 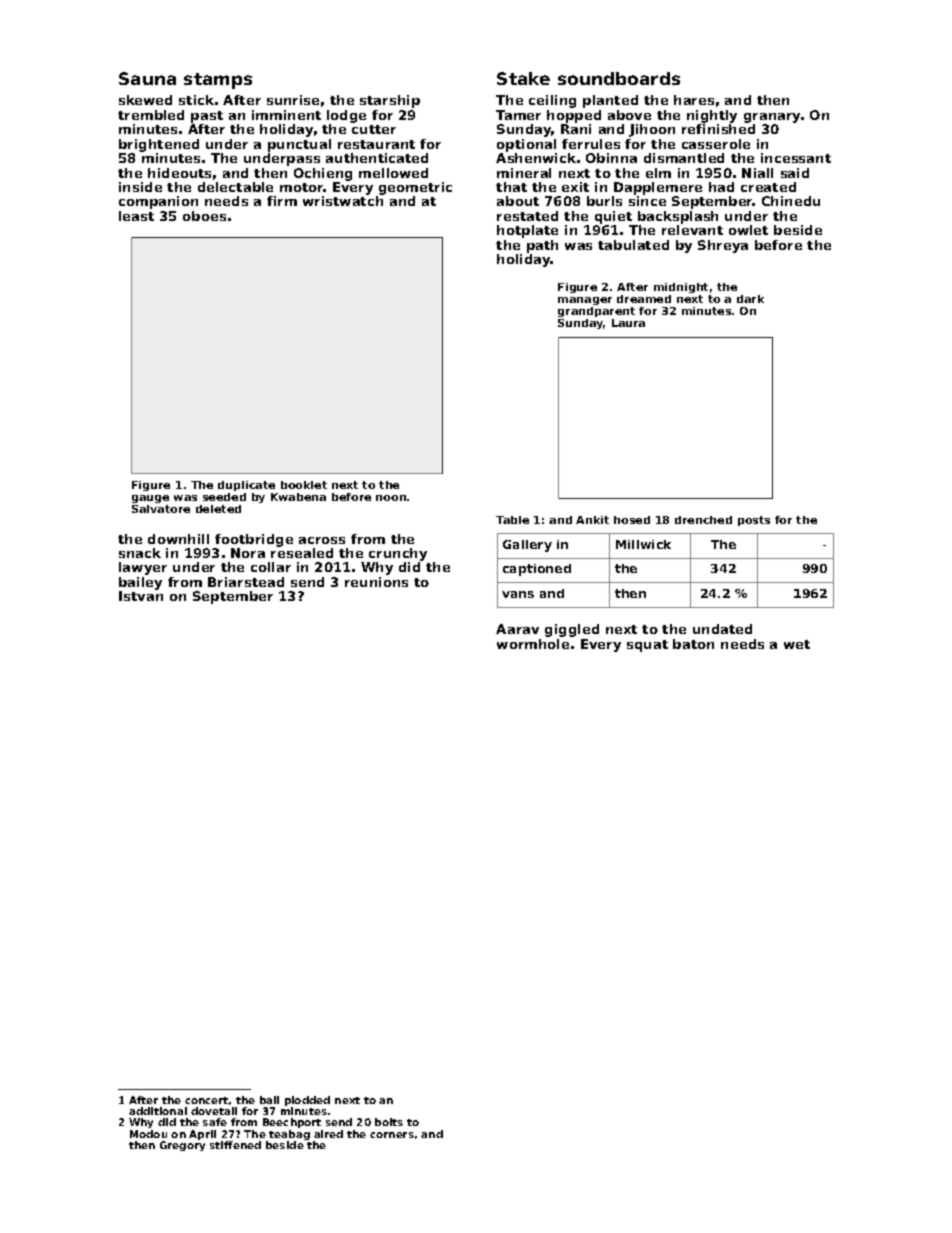 I want to click on Stake, so click(x=523, y=78).
